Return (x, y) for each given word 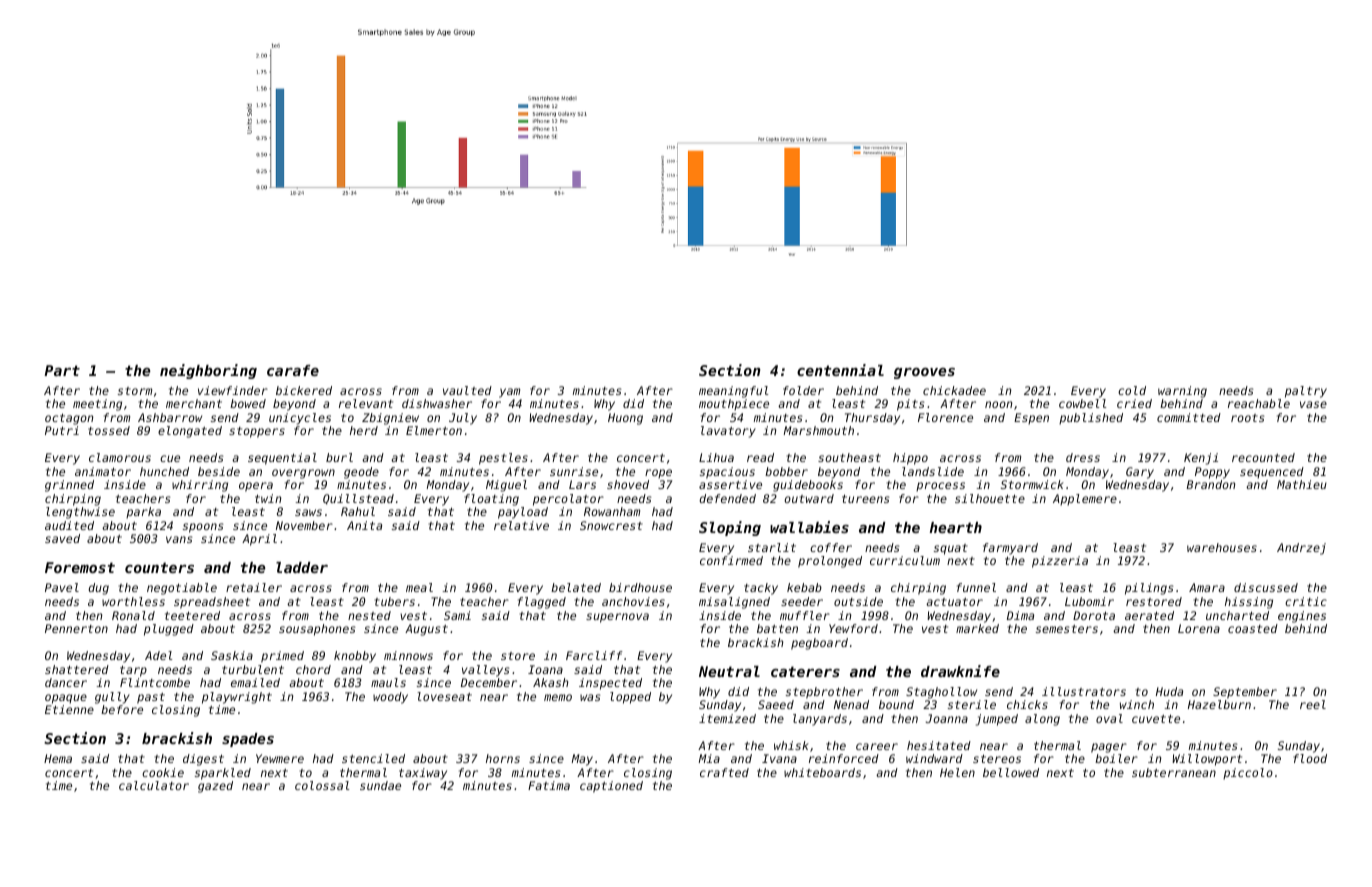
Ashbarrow (170, 417)
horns (503, 758)
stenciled (373, 758)
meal (419, 587)
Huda (1169, 691)
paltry (1306, 392)
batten (777, 628)
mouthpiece (734, 405)
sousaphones (317, 630)
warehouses (1222, 547)
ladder (302, 567)
